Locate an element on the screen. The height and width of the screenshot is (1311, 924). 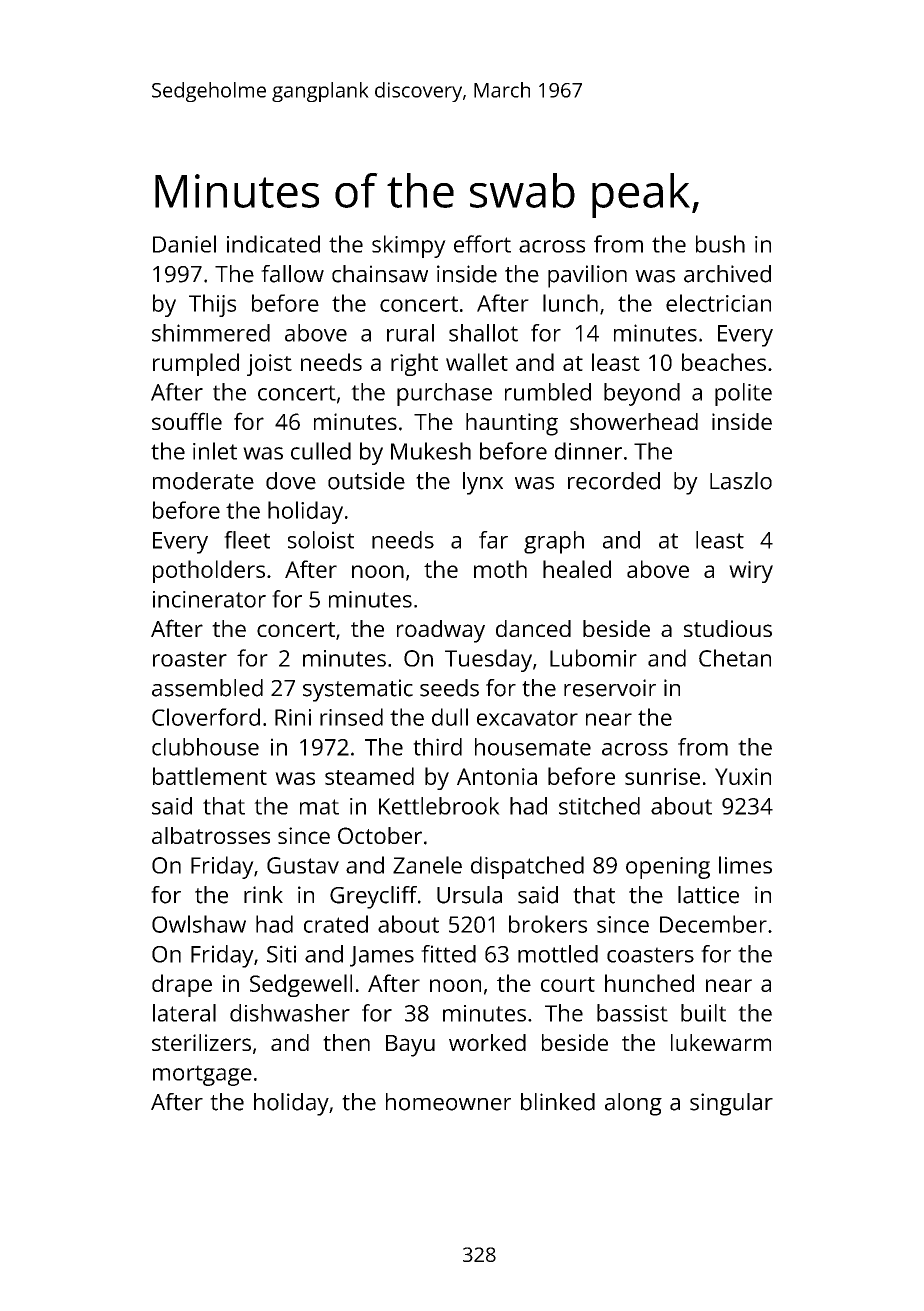
clubhouse is located at coordinates (205, 747).
